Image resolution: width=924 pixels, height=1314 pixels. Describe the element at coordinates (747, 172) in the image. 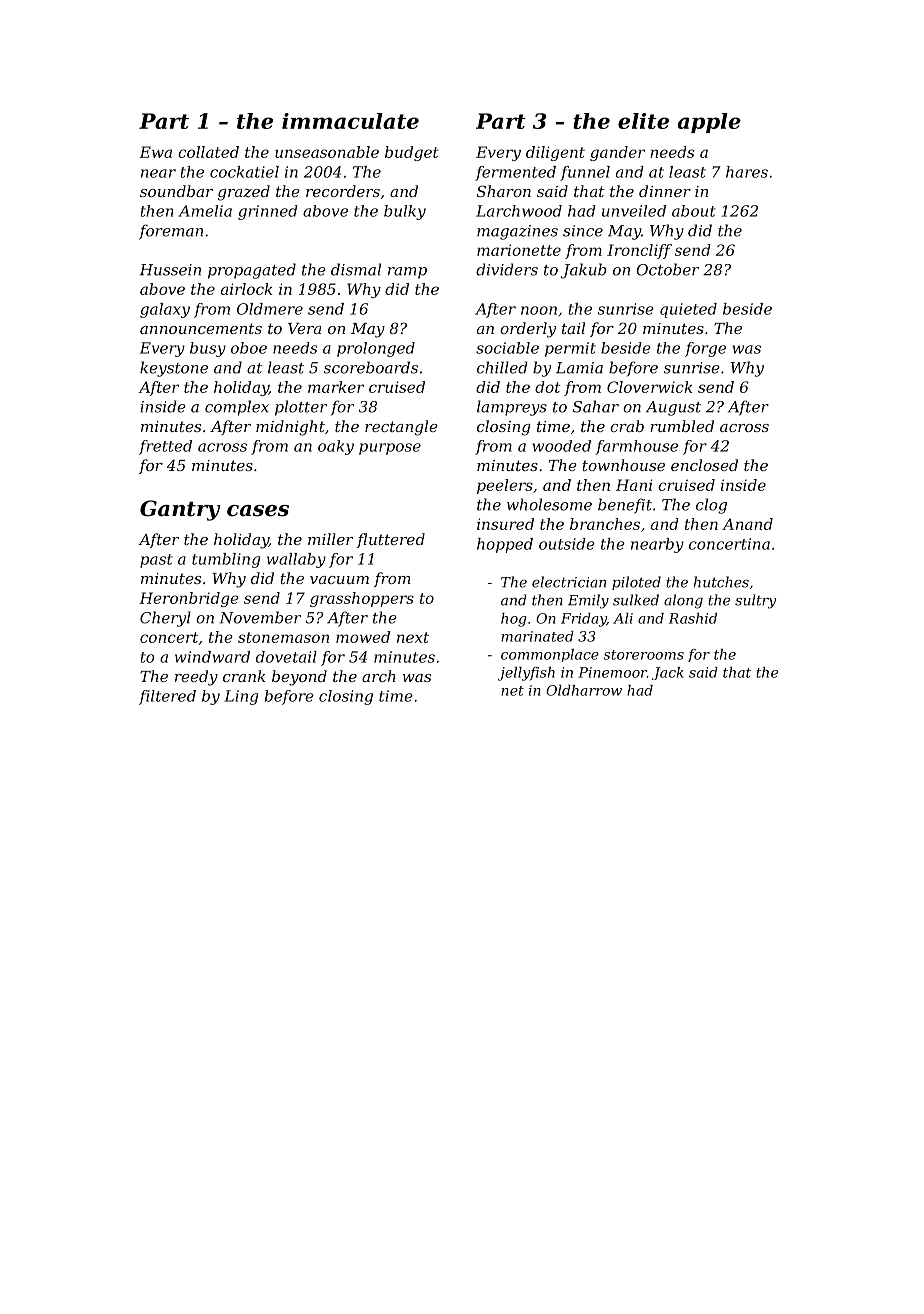

I see `hares` at that location.
